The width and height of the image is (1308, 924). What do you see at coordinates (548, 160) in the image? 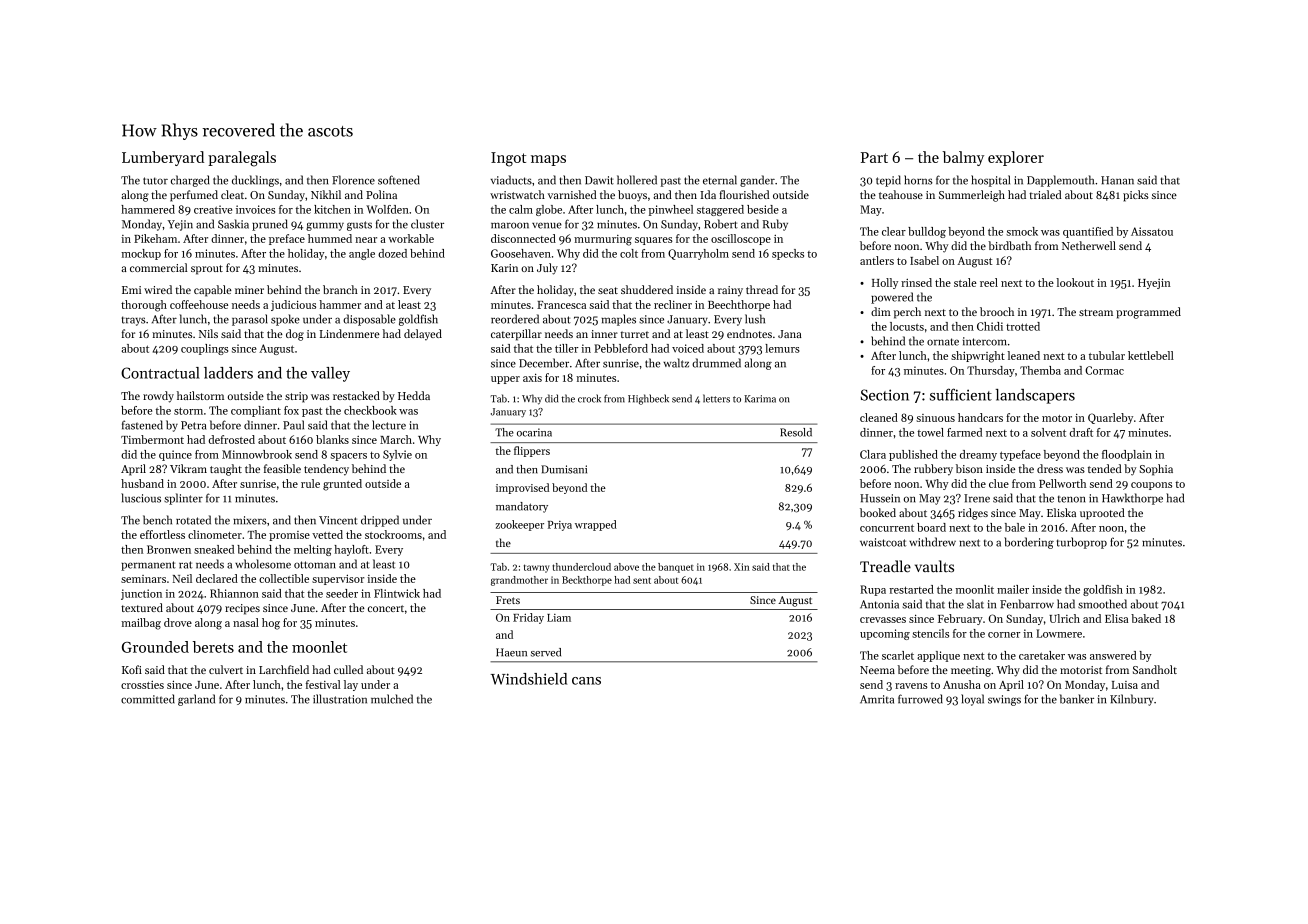
I see `maps` at bounding box center [548, 160].
